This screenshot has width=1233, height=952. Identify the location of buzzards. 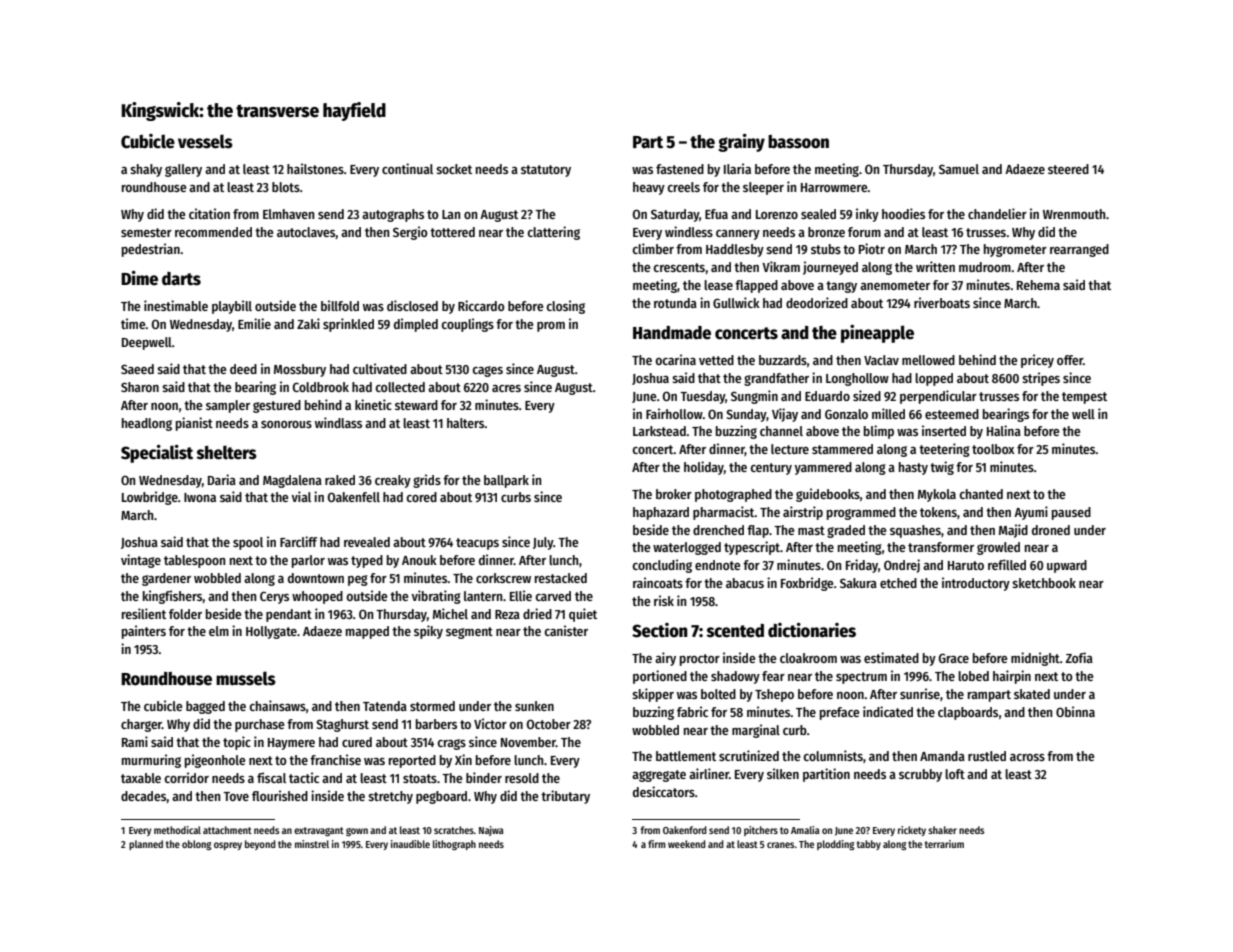
(783, 360).
